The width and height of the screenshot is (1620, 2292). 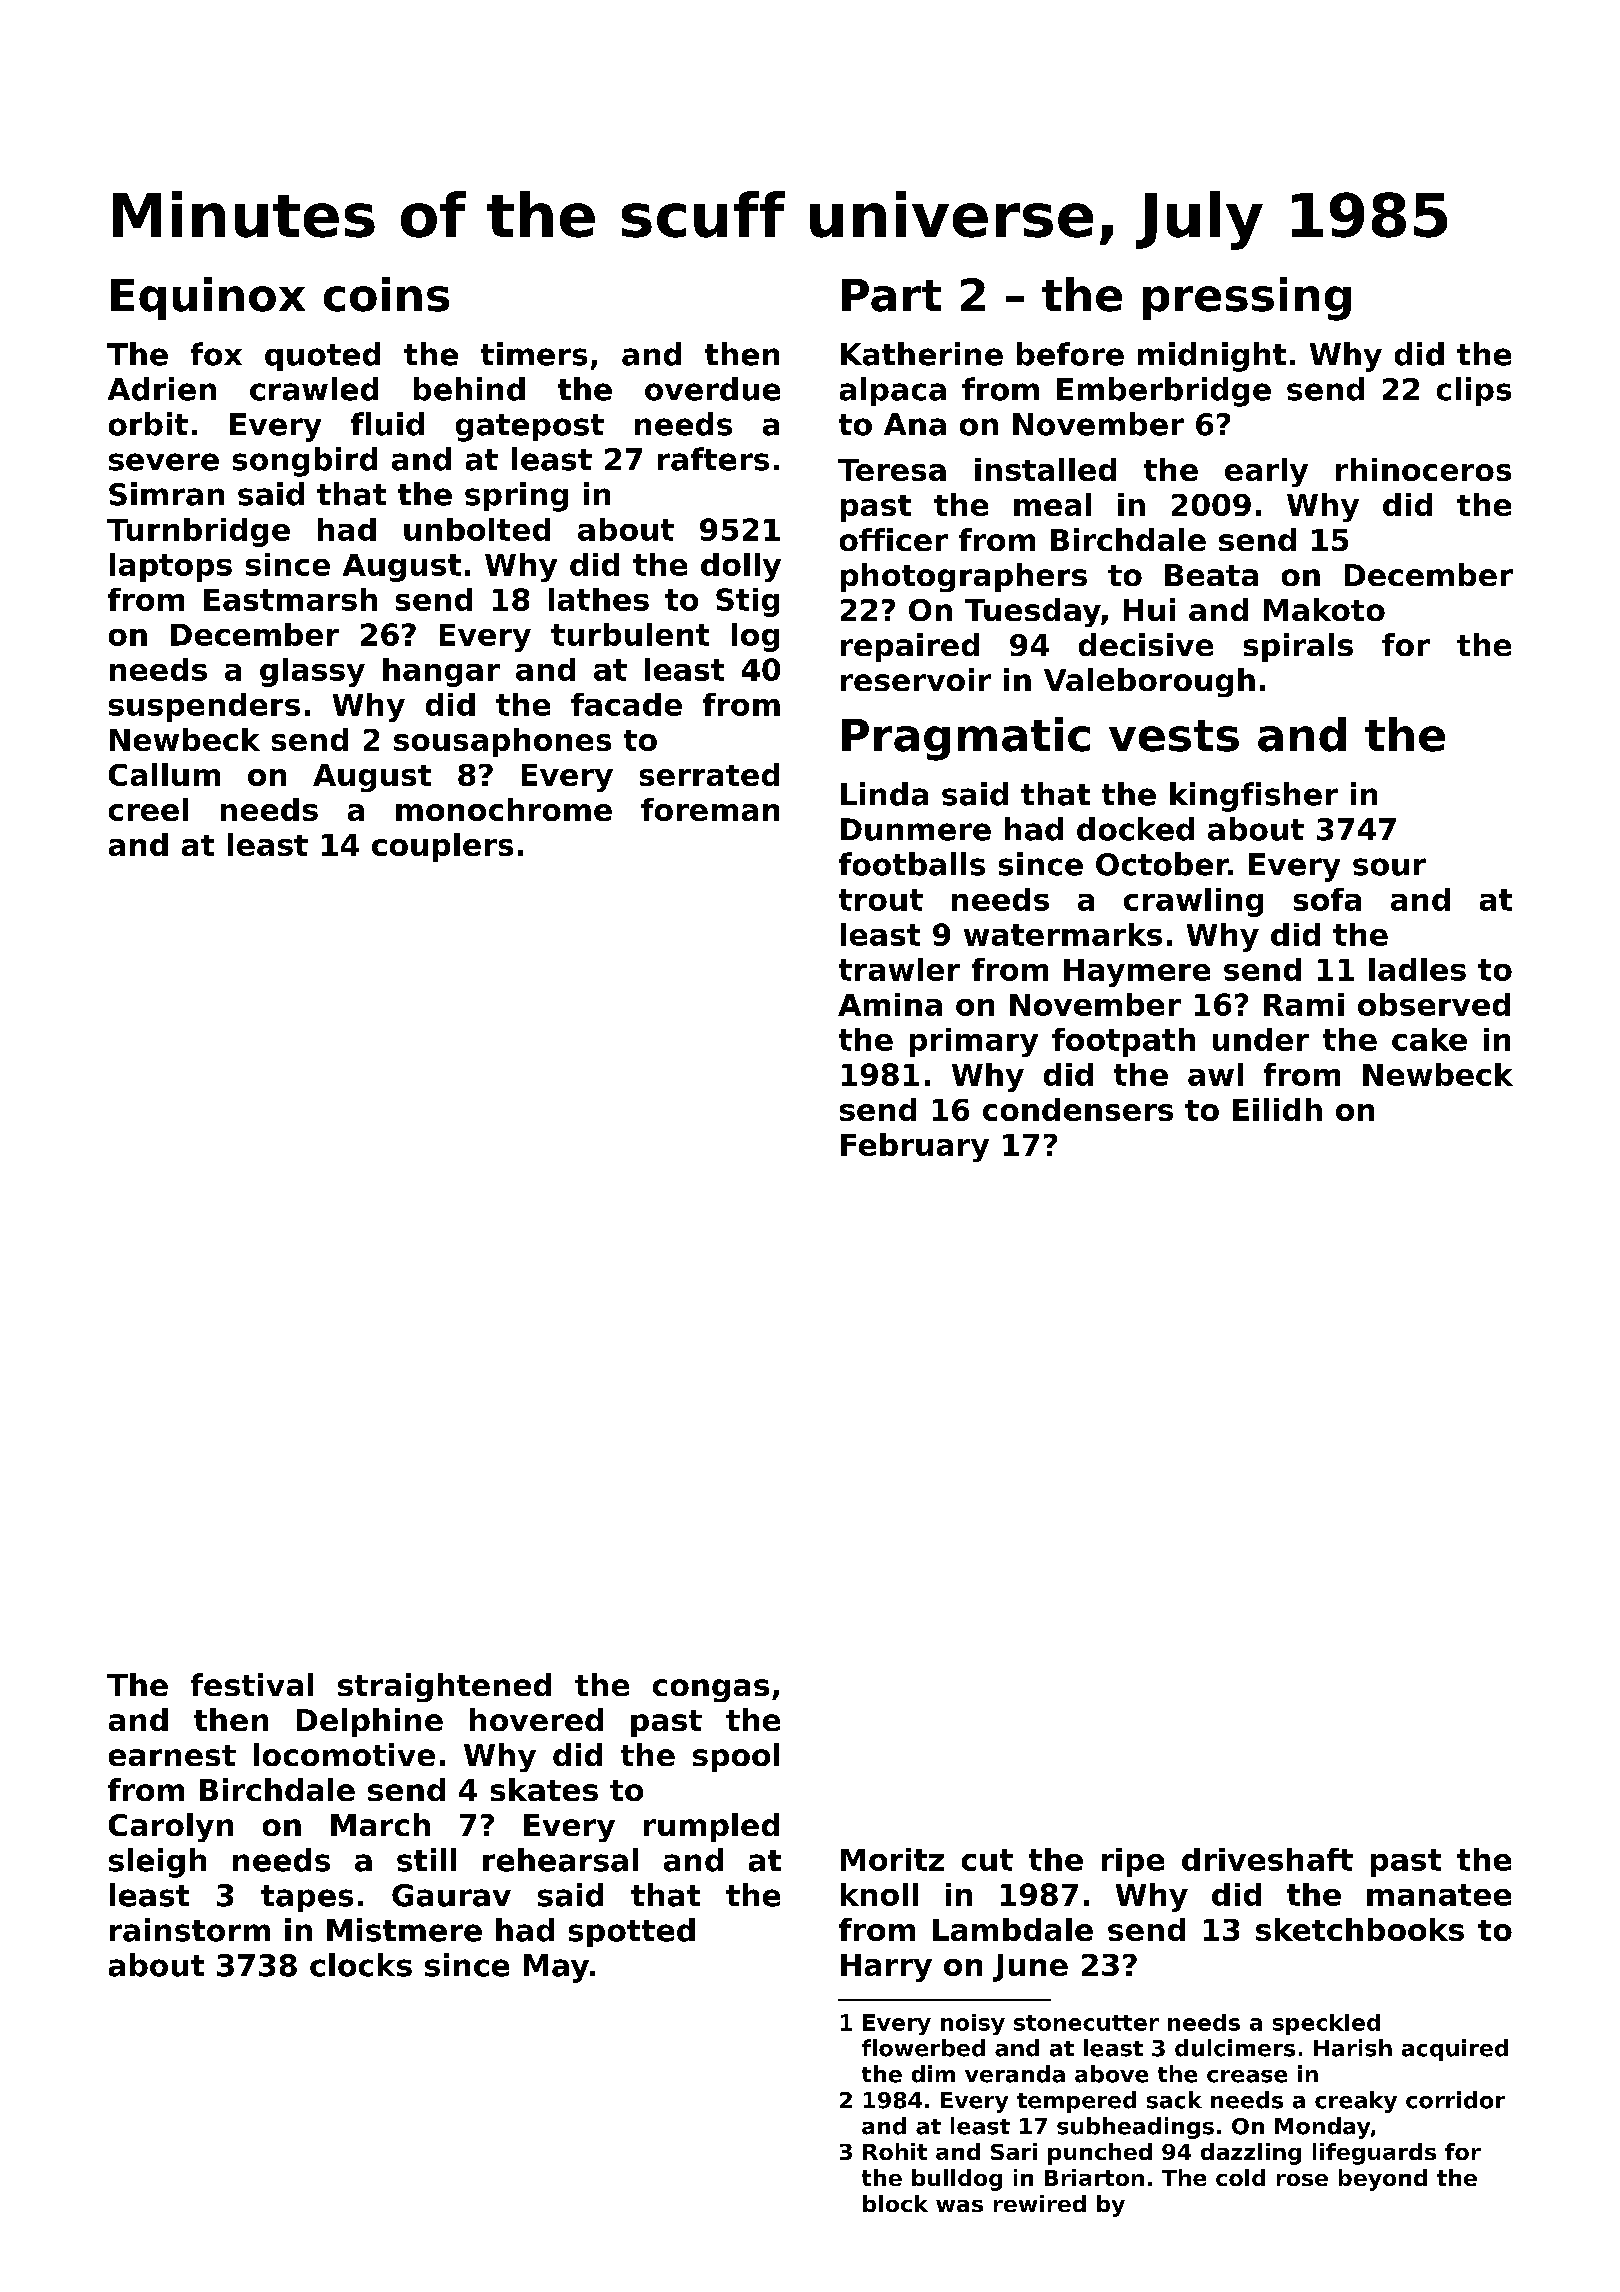 I want to click on Part, so click(x=891, y=295).
